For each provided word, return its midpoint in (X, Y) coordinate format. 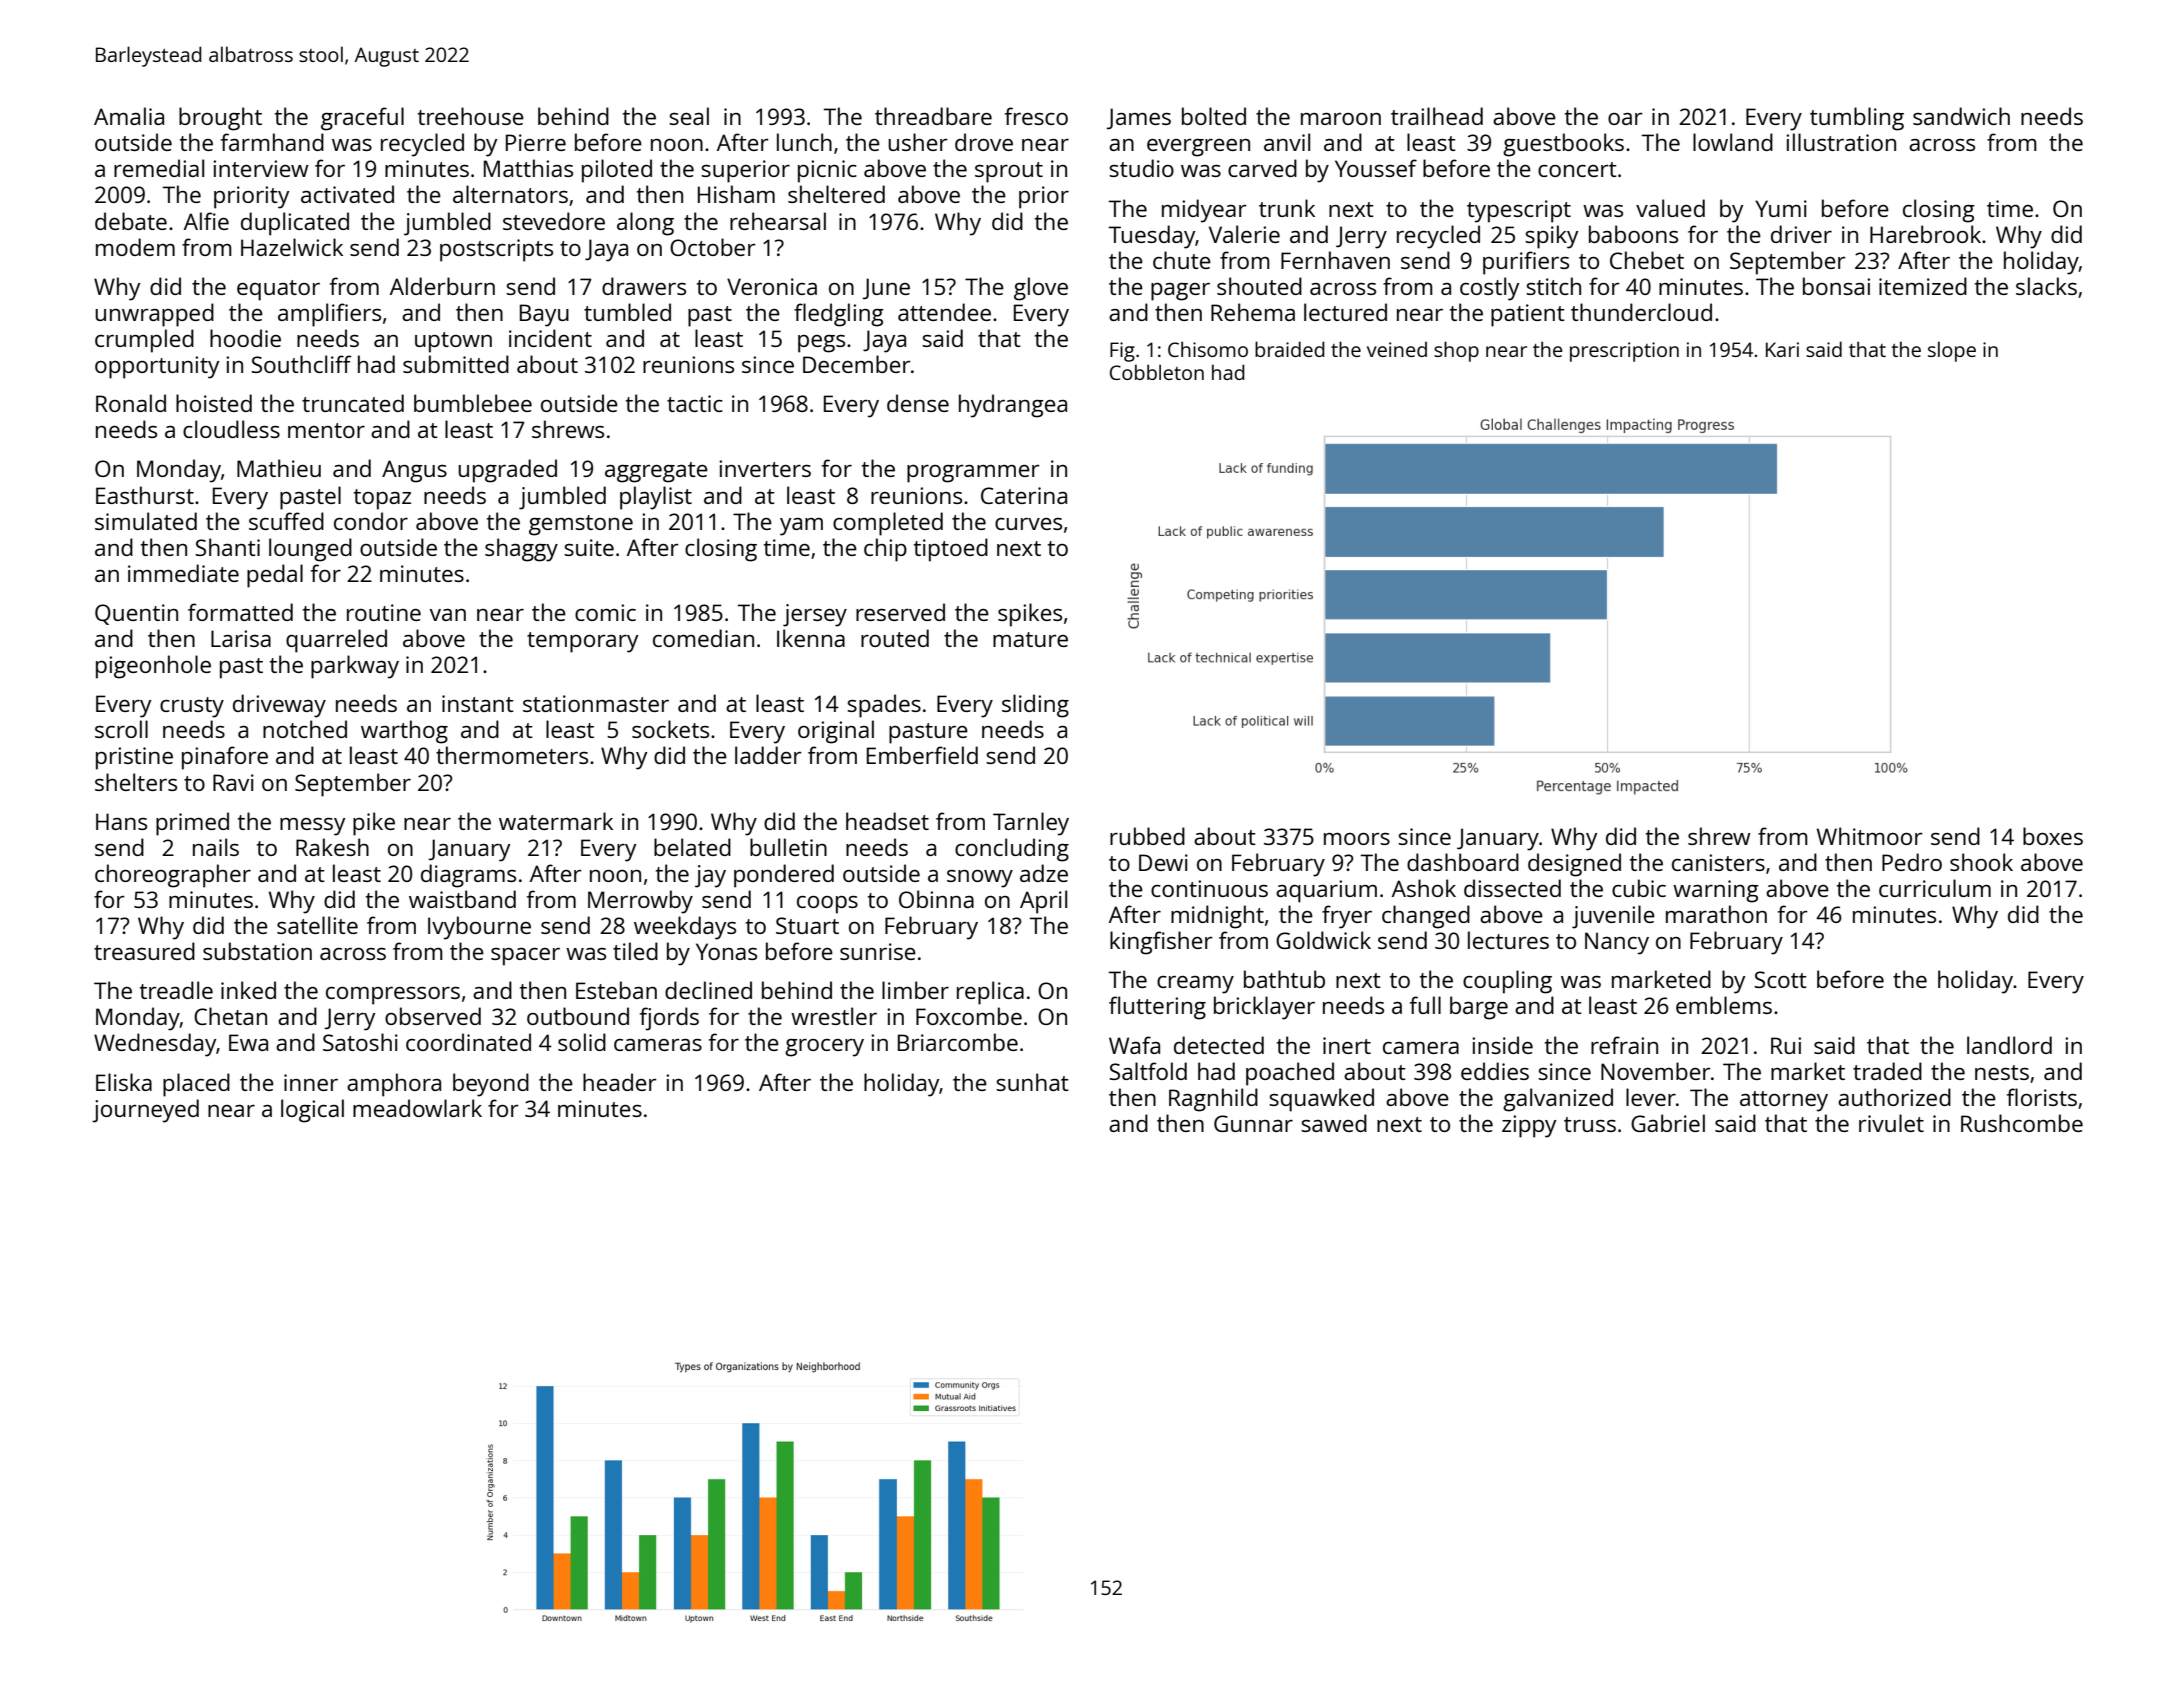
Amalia (129, 116)
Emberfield (922, 755)
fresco (1036, 116)
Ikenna (811, 638)
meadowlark (417, 1108)
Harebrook (1925, 234)
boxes (2053, 836)
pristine (134, 758)
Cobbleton (1157, 372)
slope (1952, 351)
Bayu (544, 315)
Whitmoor (1870, 836)
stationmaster (596, 703)
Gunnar (1253, 1123)
